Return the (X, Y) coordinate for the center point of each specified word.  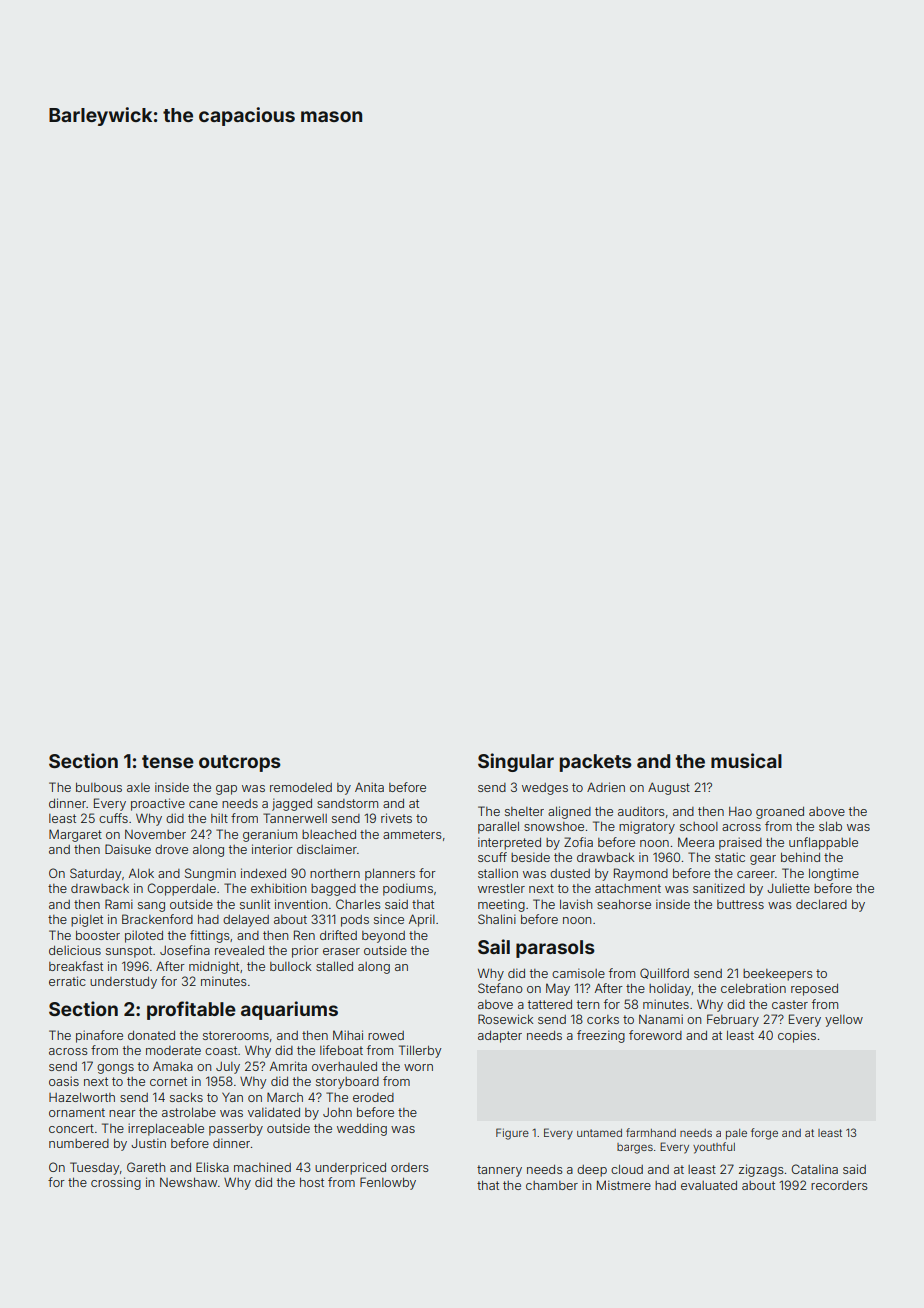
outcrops (240, 763)
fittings (210, 936)
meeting (501, 905)
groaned (780, 813)
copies (797, 1036)
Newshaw (188, 1182)
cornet (168, 1081)
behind (800, 857)
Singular (516, 762)
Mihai (348, 1035)
